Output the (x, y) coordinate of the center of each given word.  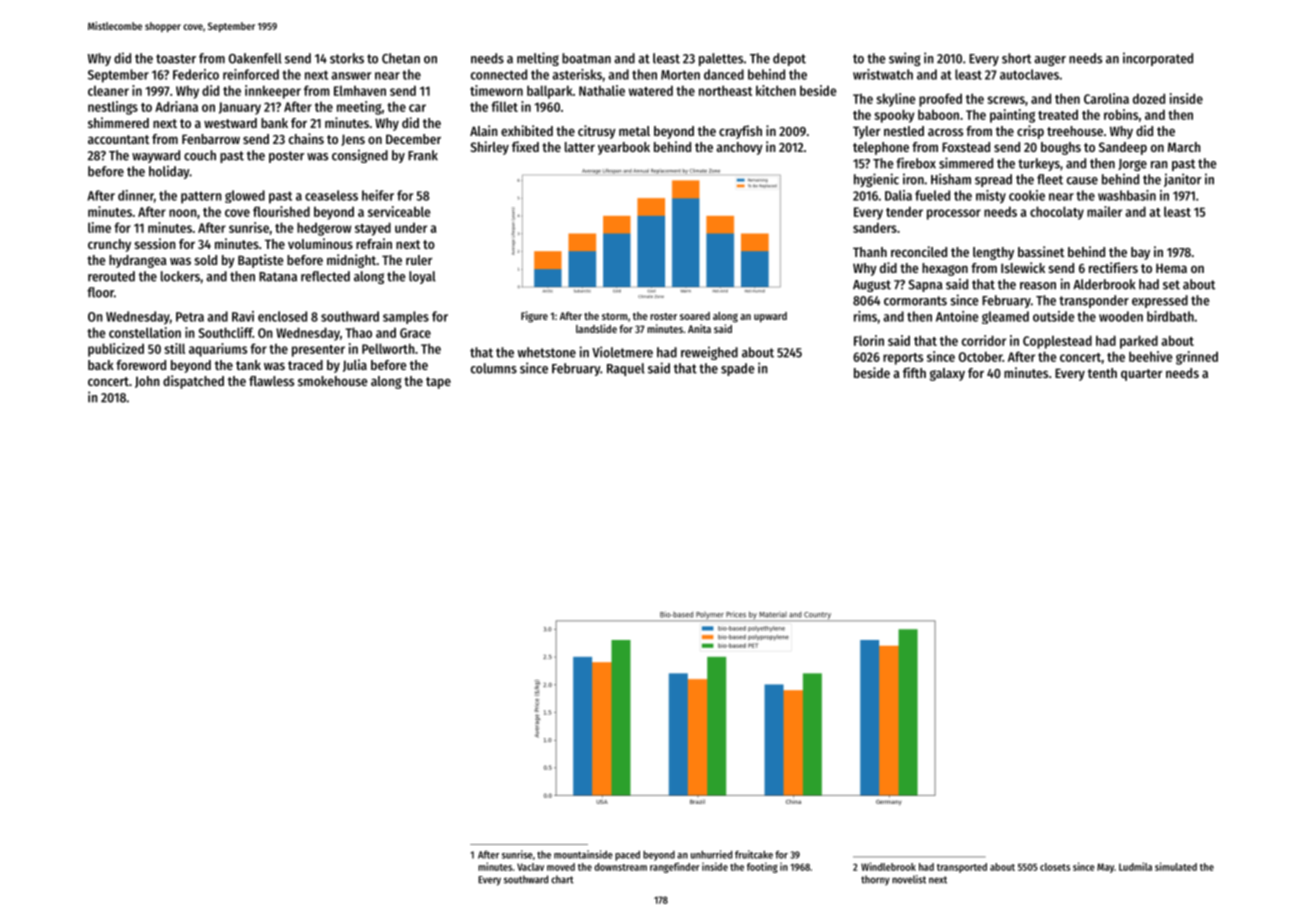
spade (738, 369)
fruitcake (754, 854)
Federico (196, 74)
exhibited (527, 130)
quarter (1141, 375)
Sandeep (1123, 148)
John (147, 382)
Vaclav (530, 867)
